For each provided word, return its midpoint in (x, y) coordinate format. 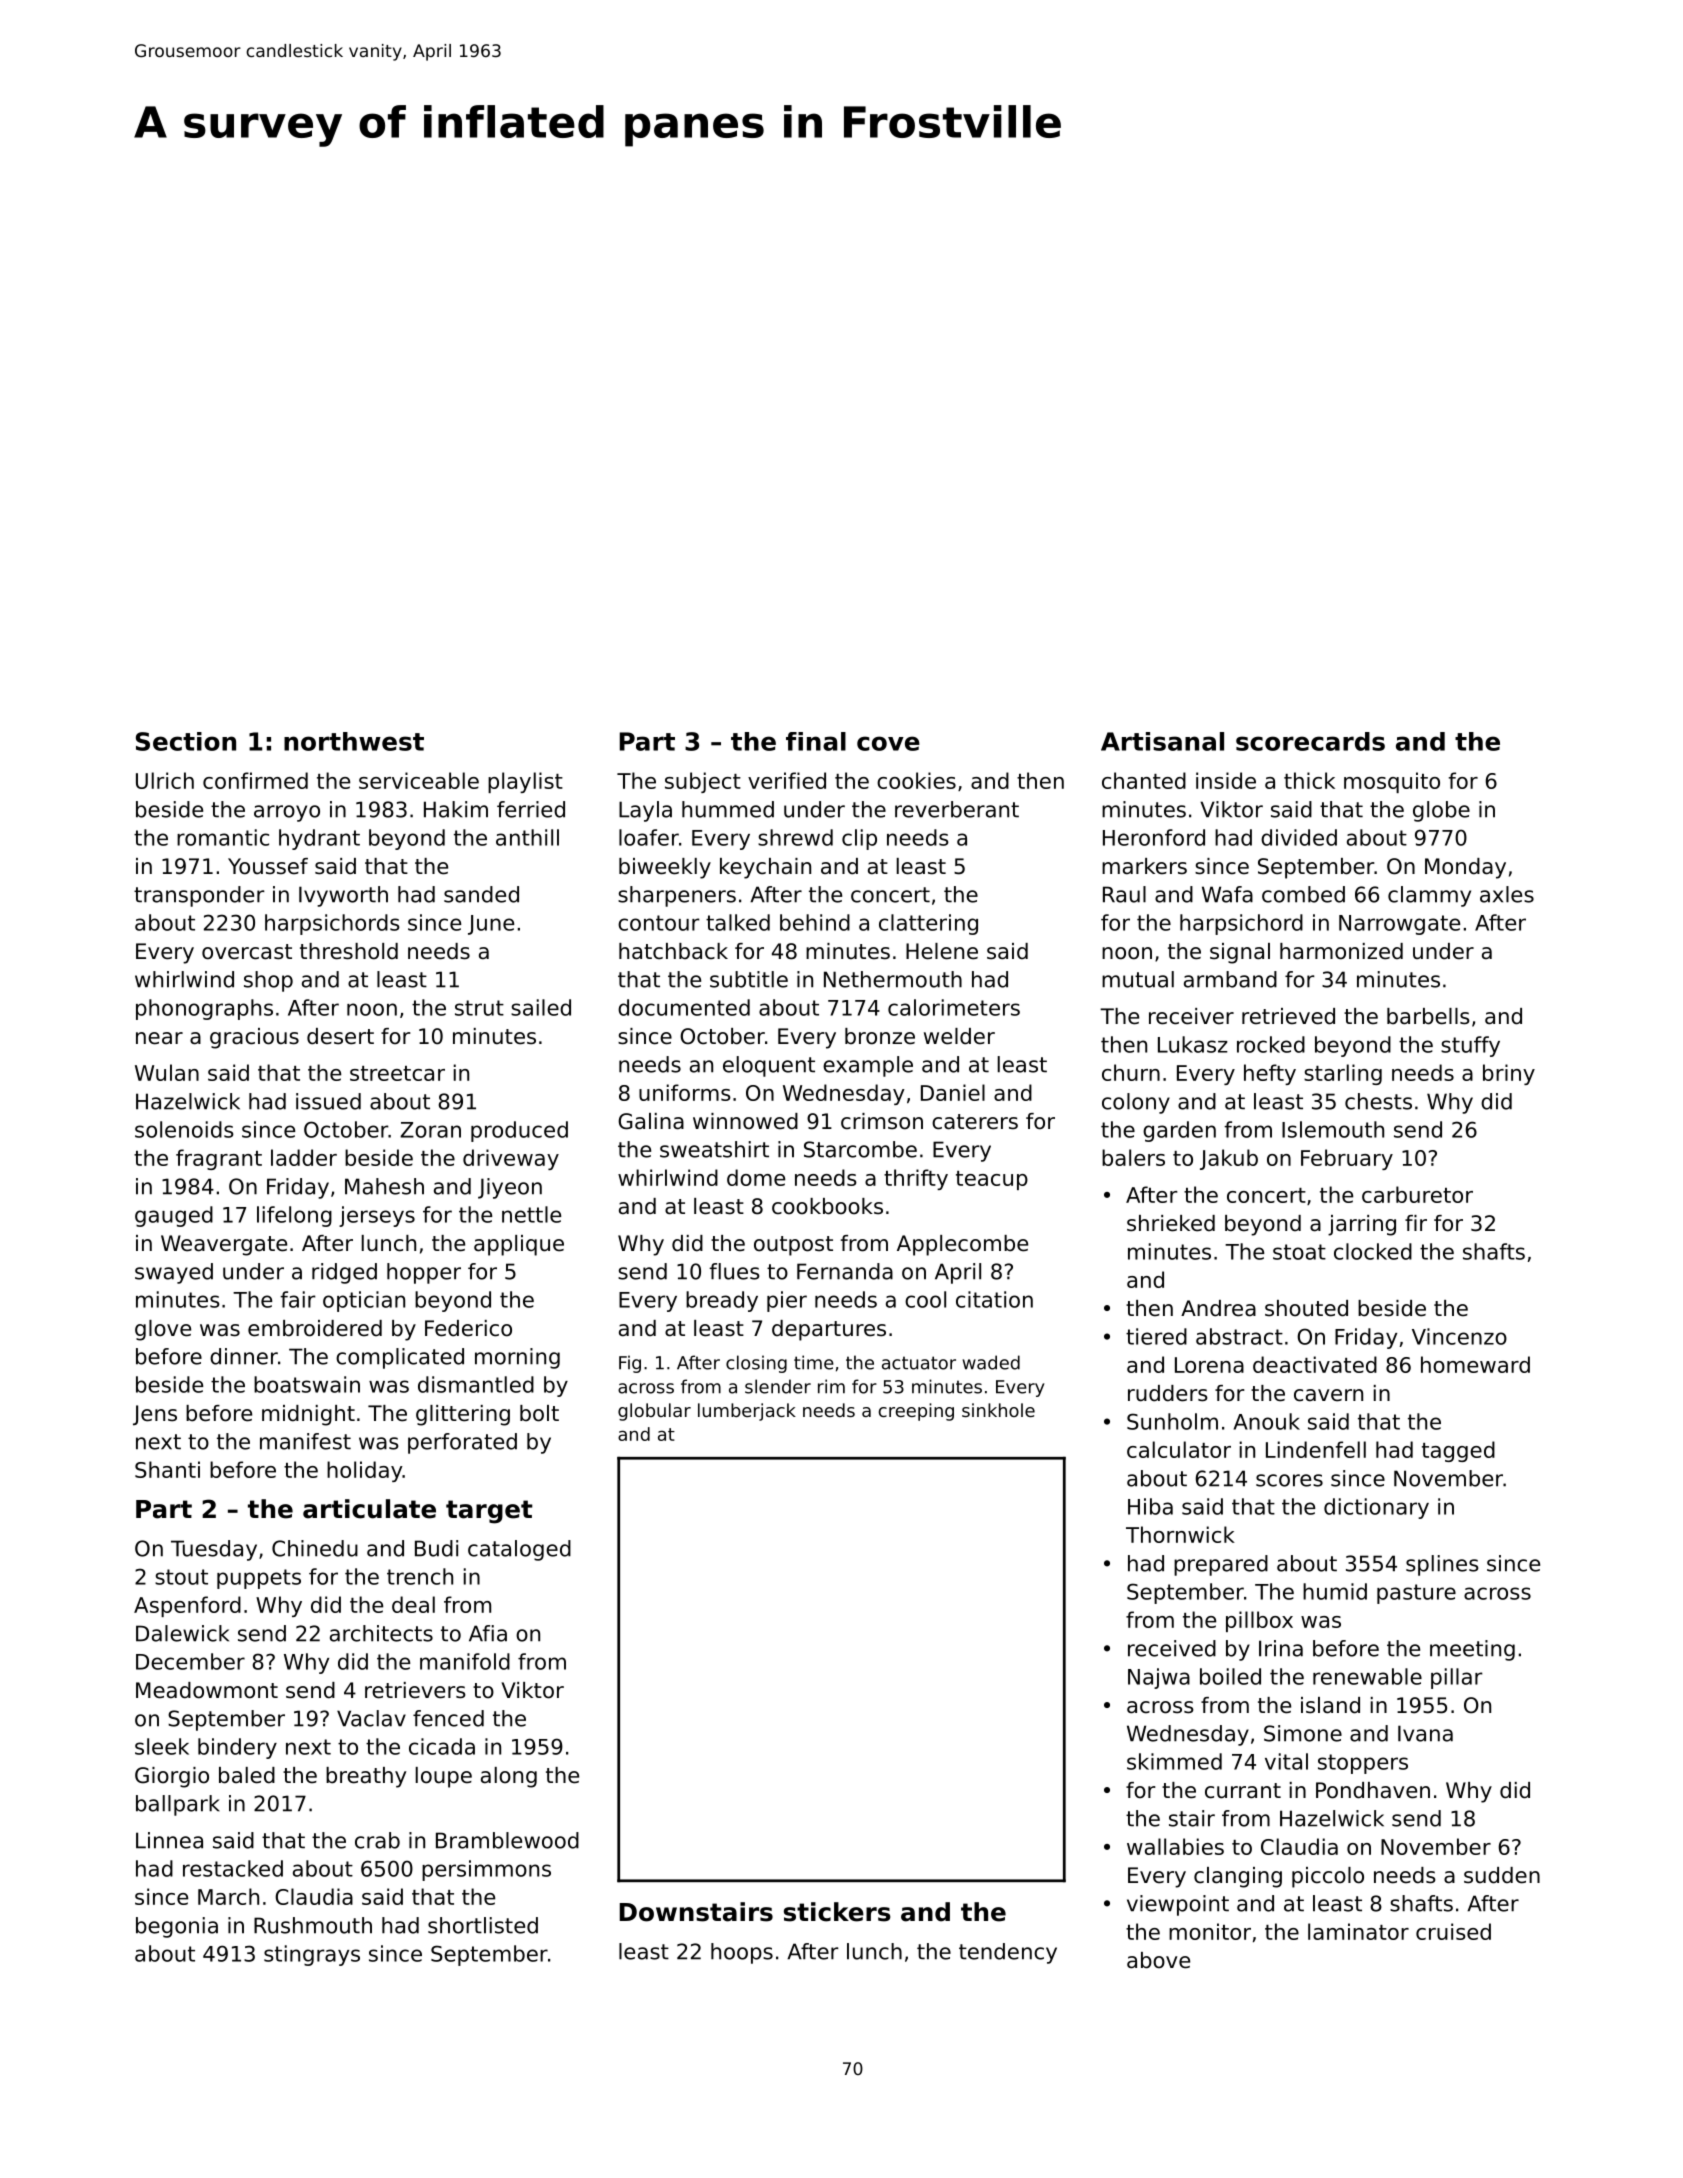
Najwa (1159, 1678)
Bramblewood (507, 1840)
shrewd (795, 837)
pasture (1416, 1594)
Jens (155, 1415)
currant (1243, 1791)
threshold (349, 951)
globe (1441, 811)
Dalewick (182, 1633)
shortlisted (483, 1925)
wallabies (1175, 1846)
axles (1507, 894)
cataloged (519, 1550)
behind (815, 922)
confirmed (255, 780)
